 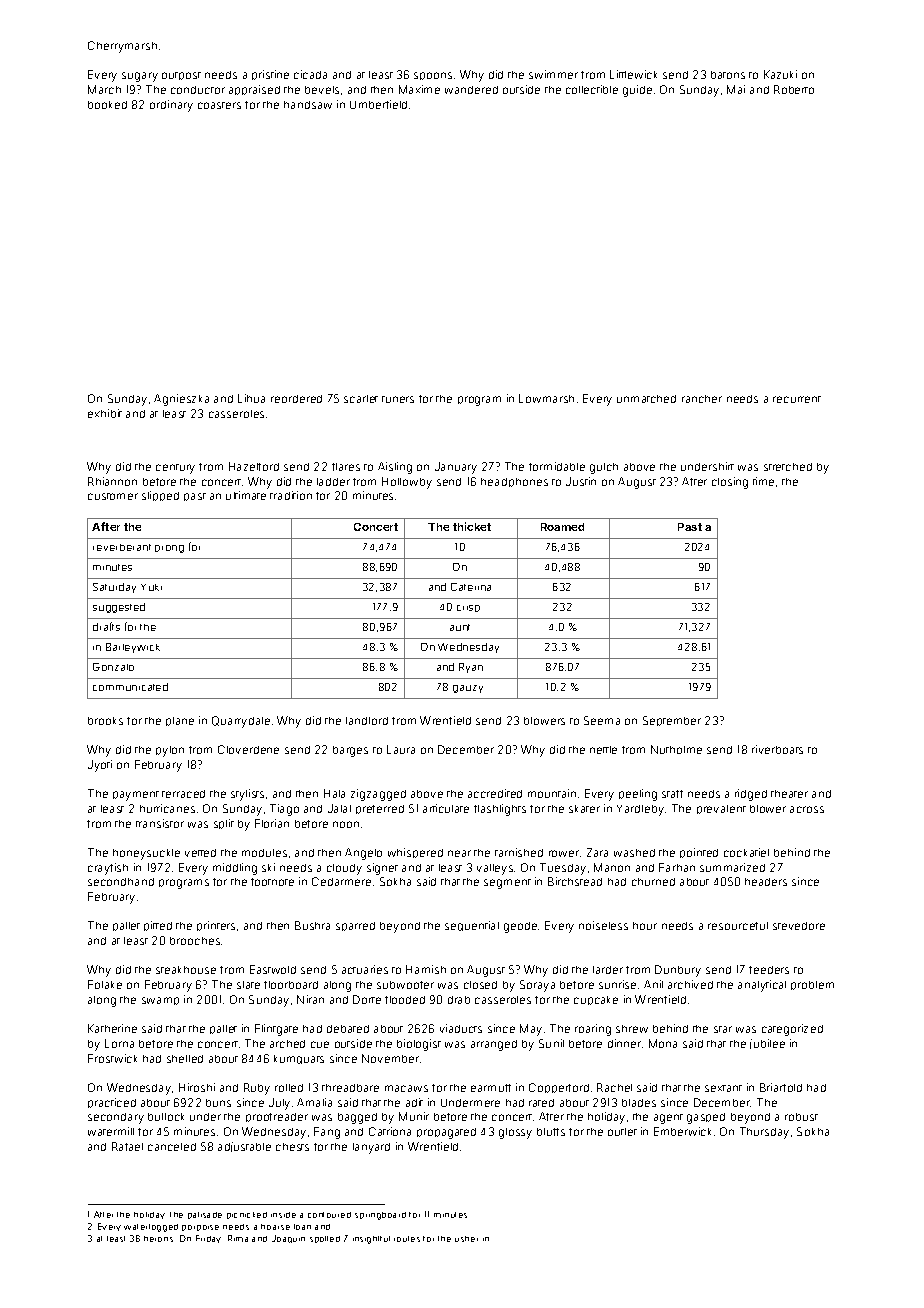 I want to click on Thursday, so click(x=764, y=1133).
